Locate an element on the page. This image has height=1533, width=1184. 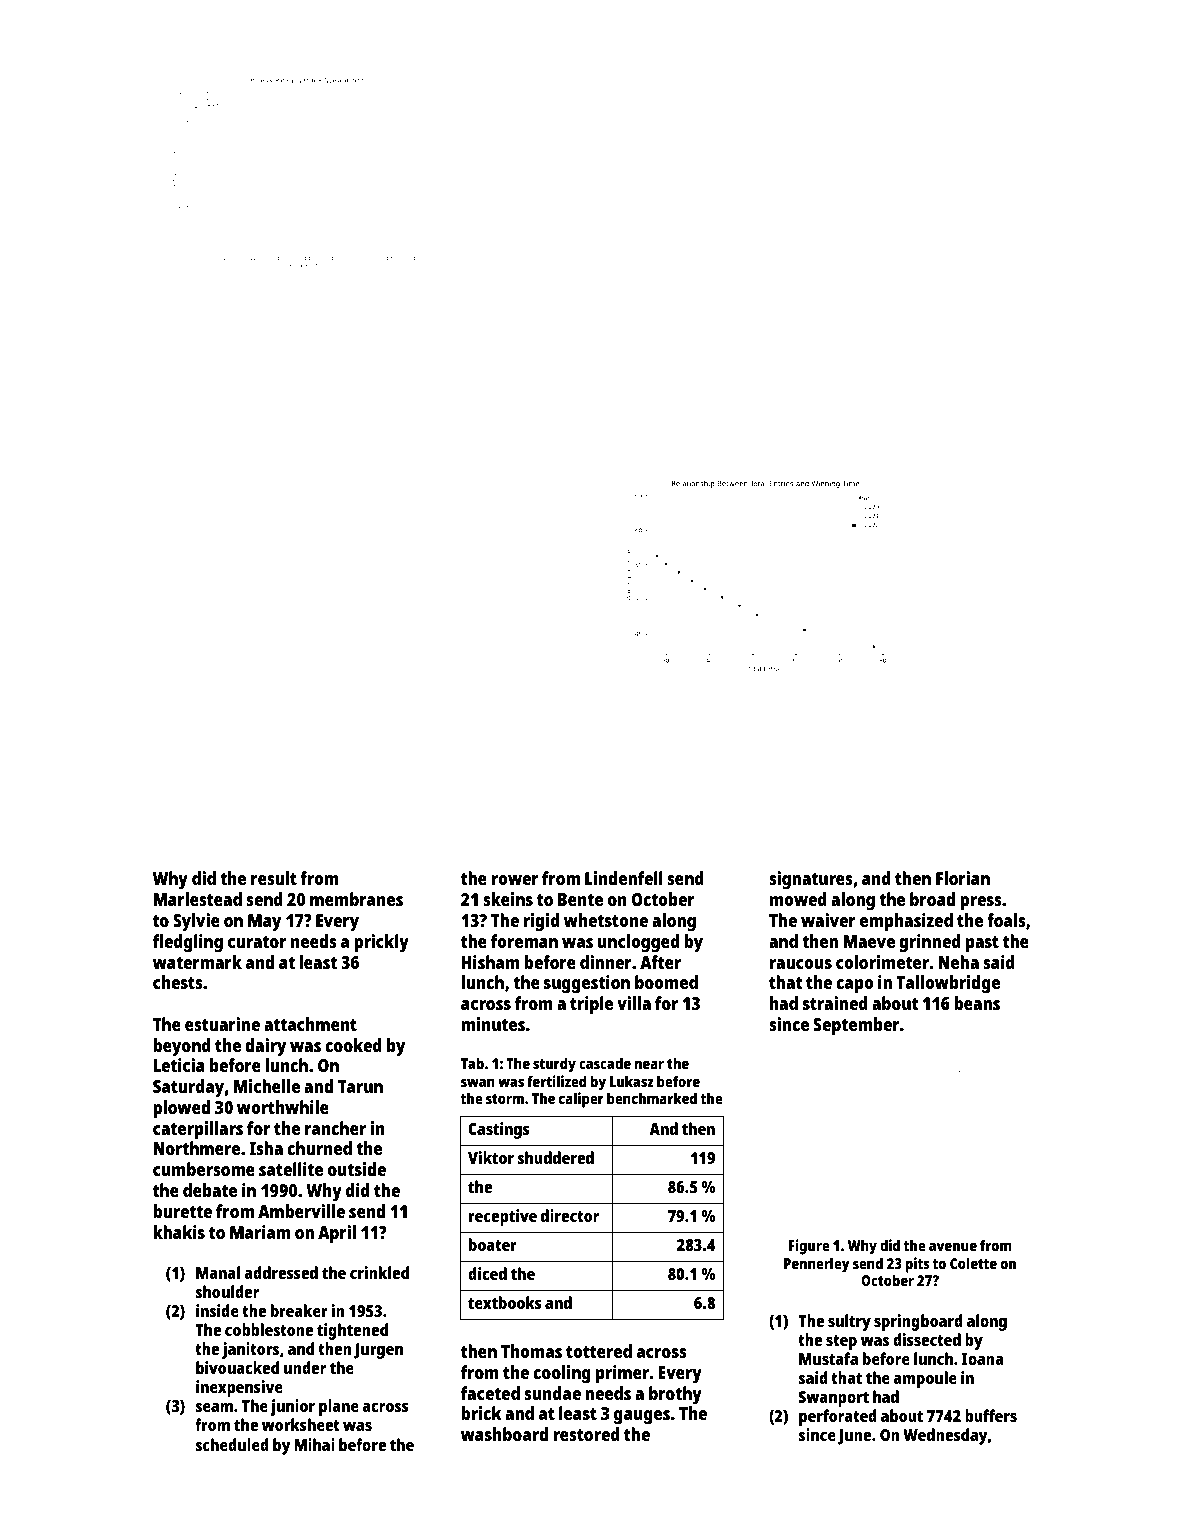
scheduled is located at coordinates (232, 1444).
